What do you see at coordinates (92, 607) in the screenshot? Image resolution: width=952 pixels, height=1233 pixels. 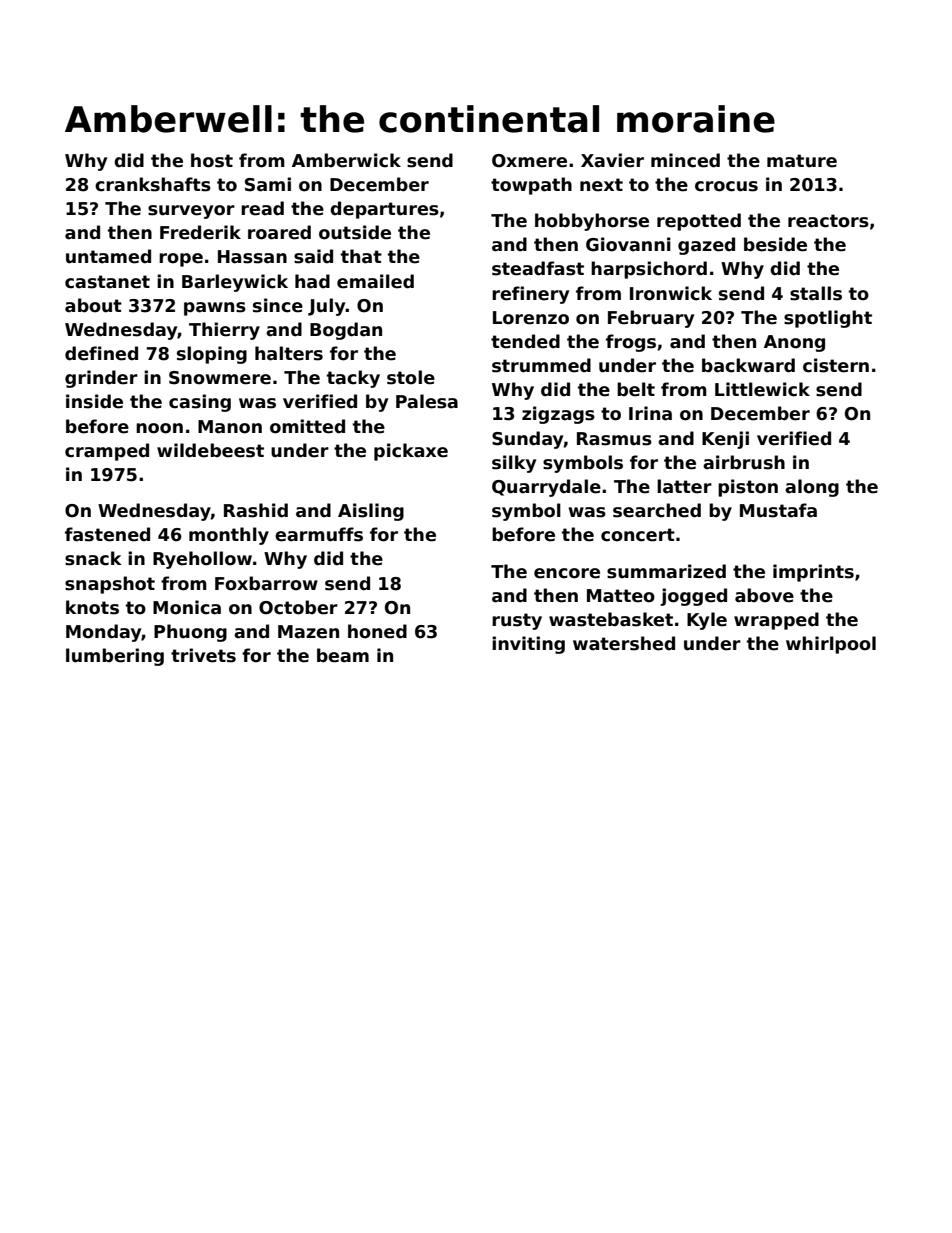 I see `knots` at bounding box center [92, 607].
